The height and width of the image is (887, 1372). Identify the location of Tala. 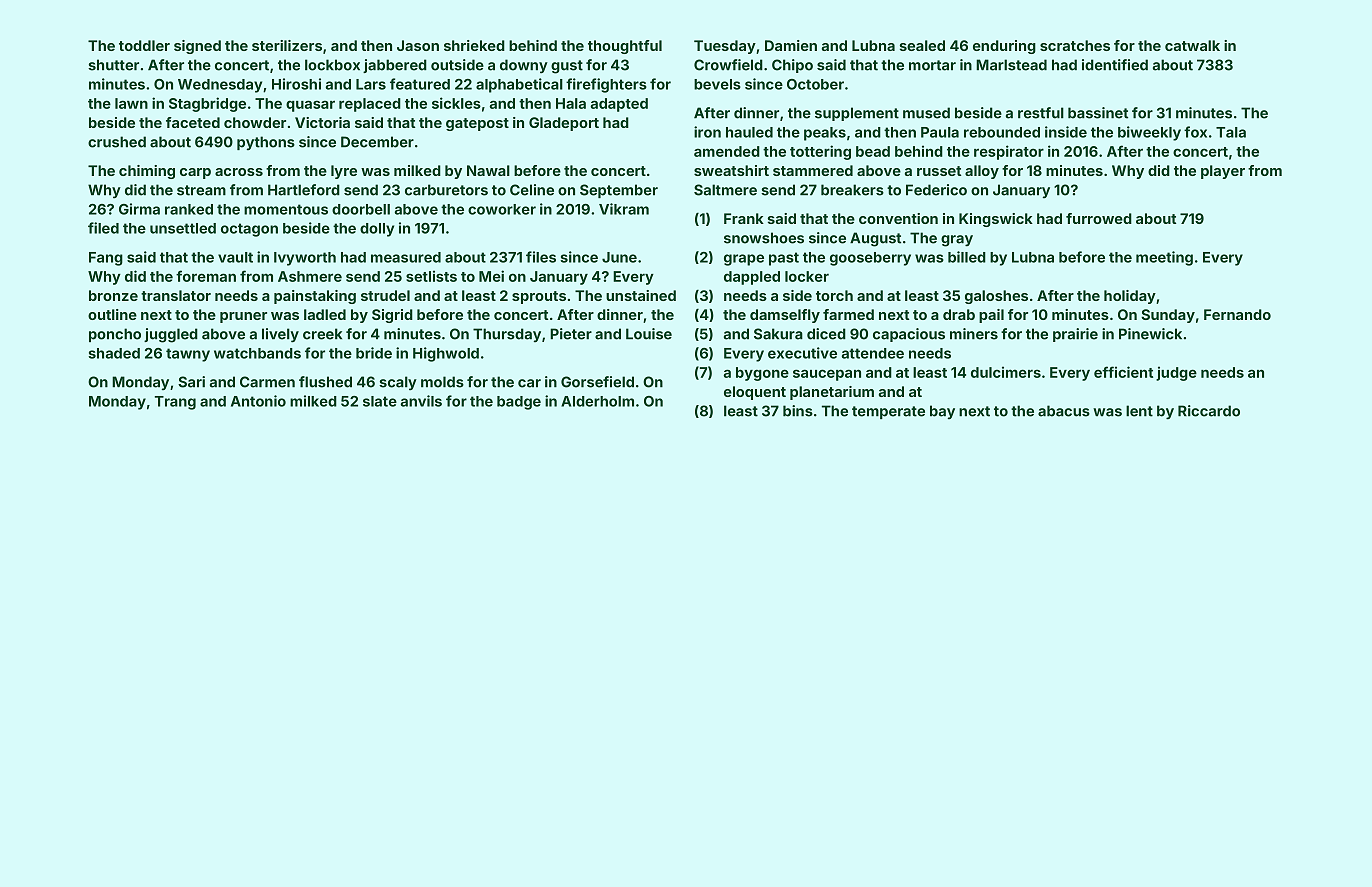
(1231, 132).
